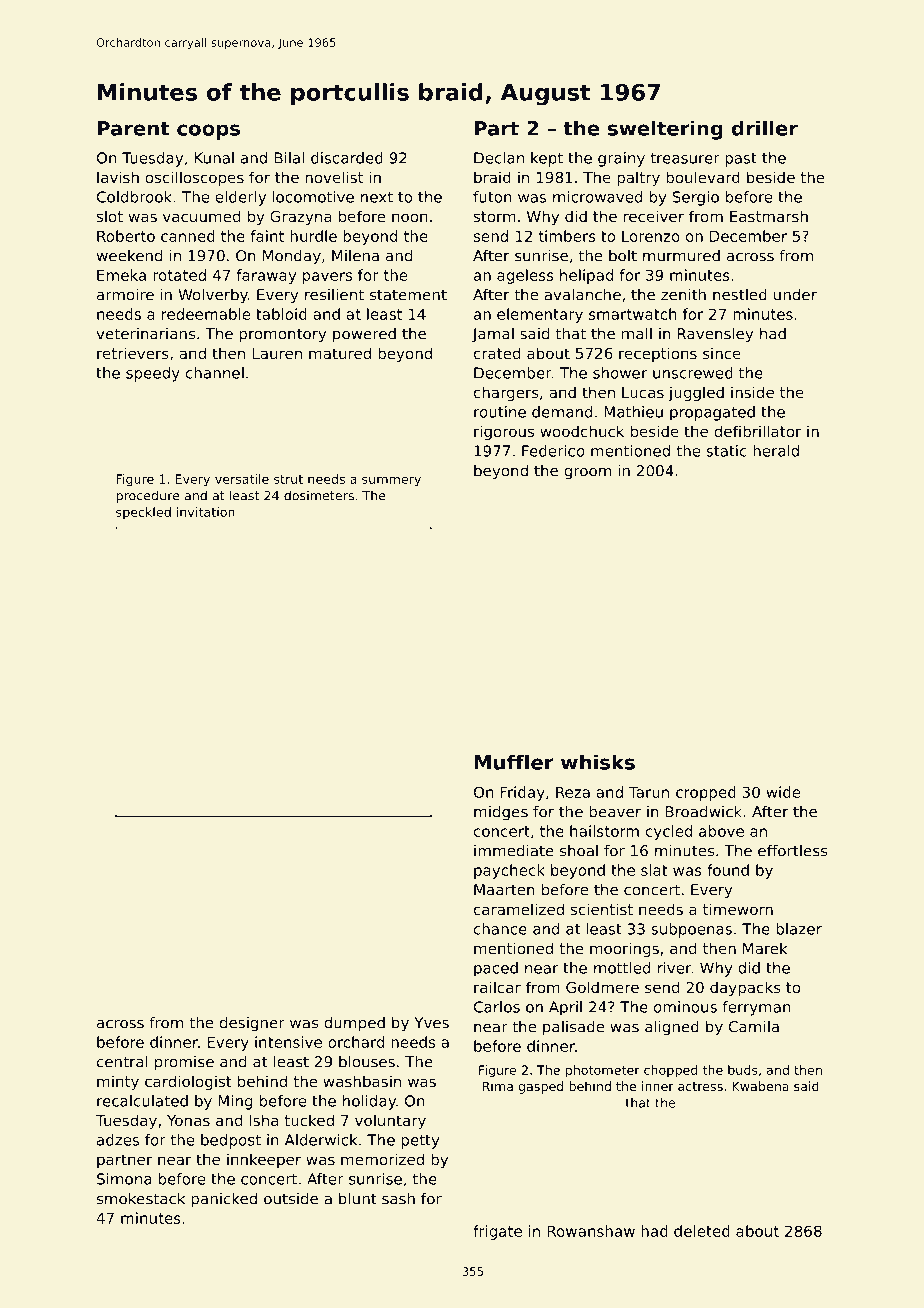 This screenshot has height=1308, width=924. I want to click on inside, so click(752, 392).
